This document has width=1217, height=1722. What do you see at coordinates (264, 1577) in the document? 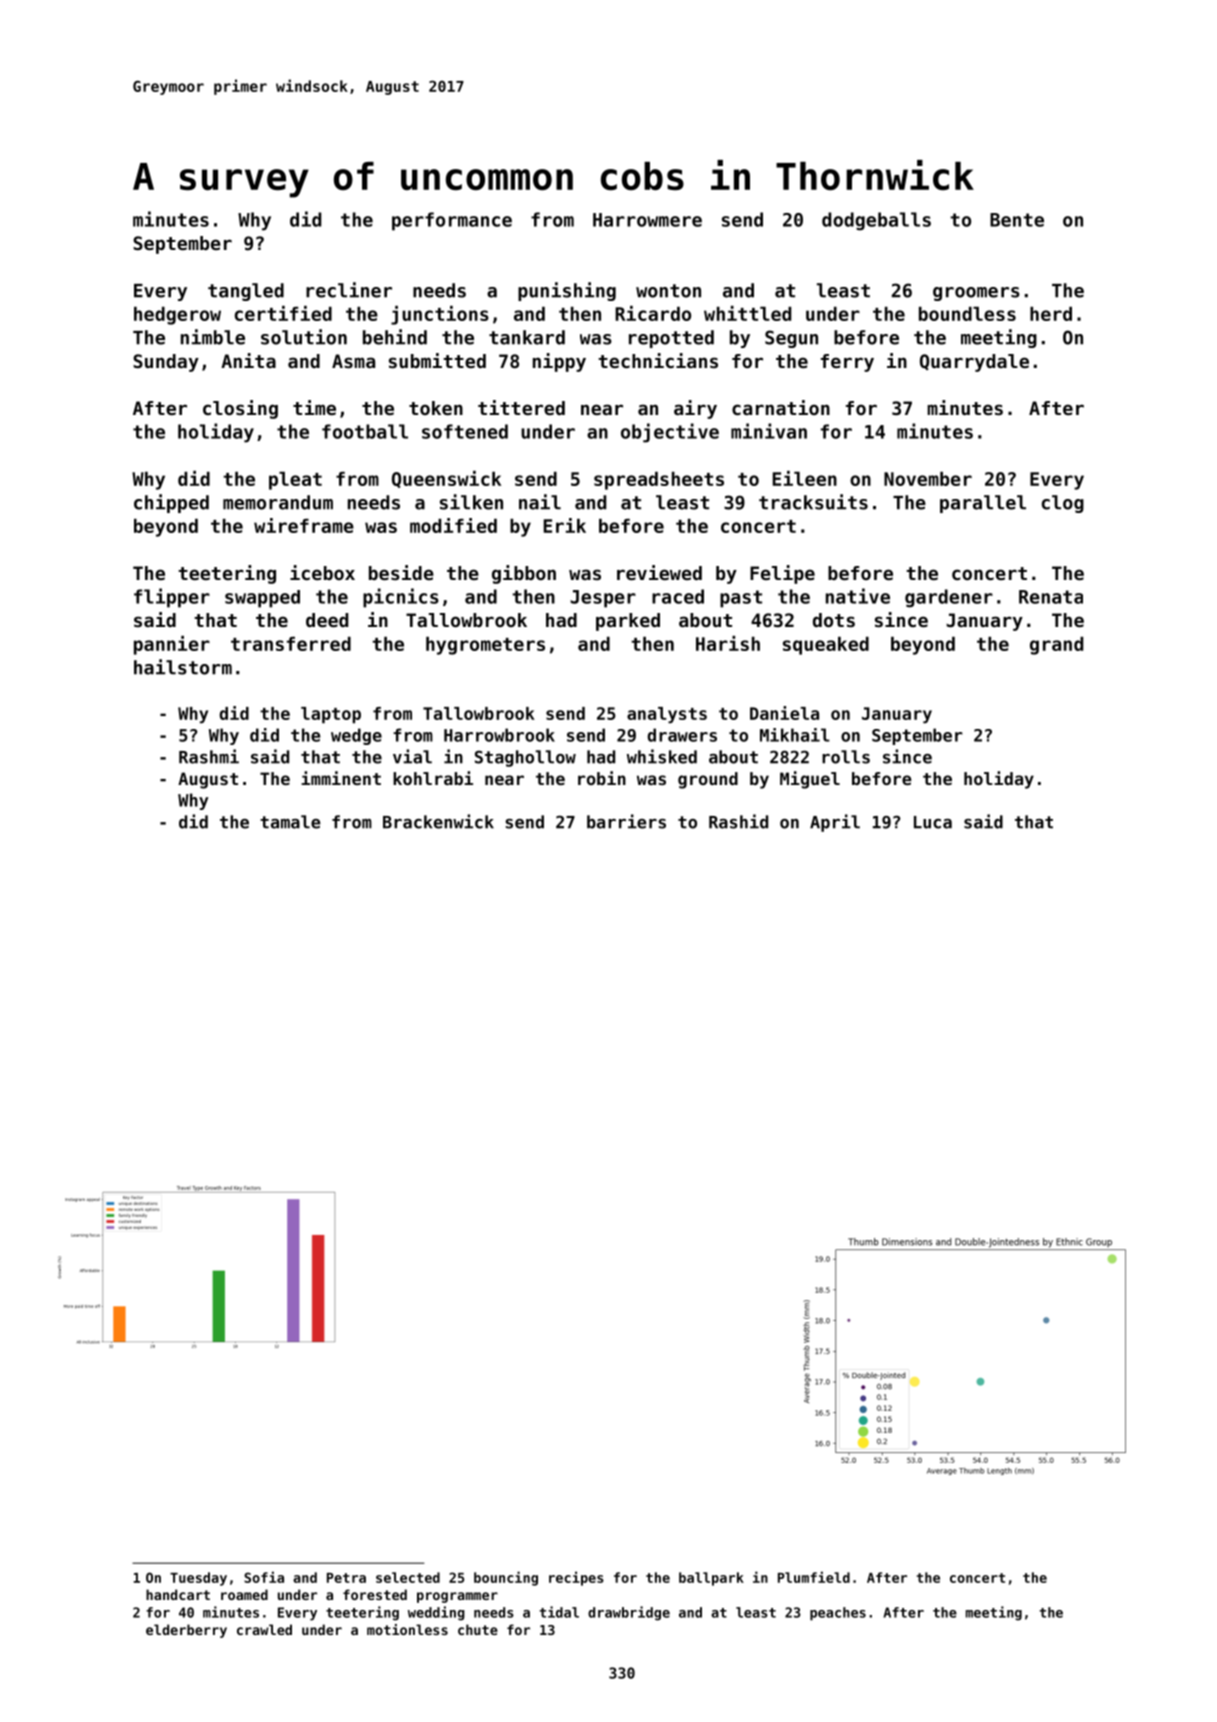
I see `Sofia` at bounding box center [264, 1577].
